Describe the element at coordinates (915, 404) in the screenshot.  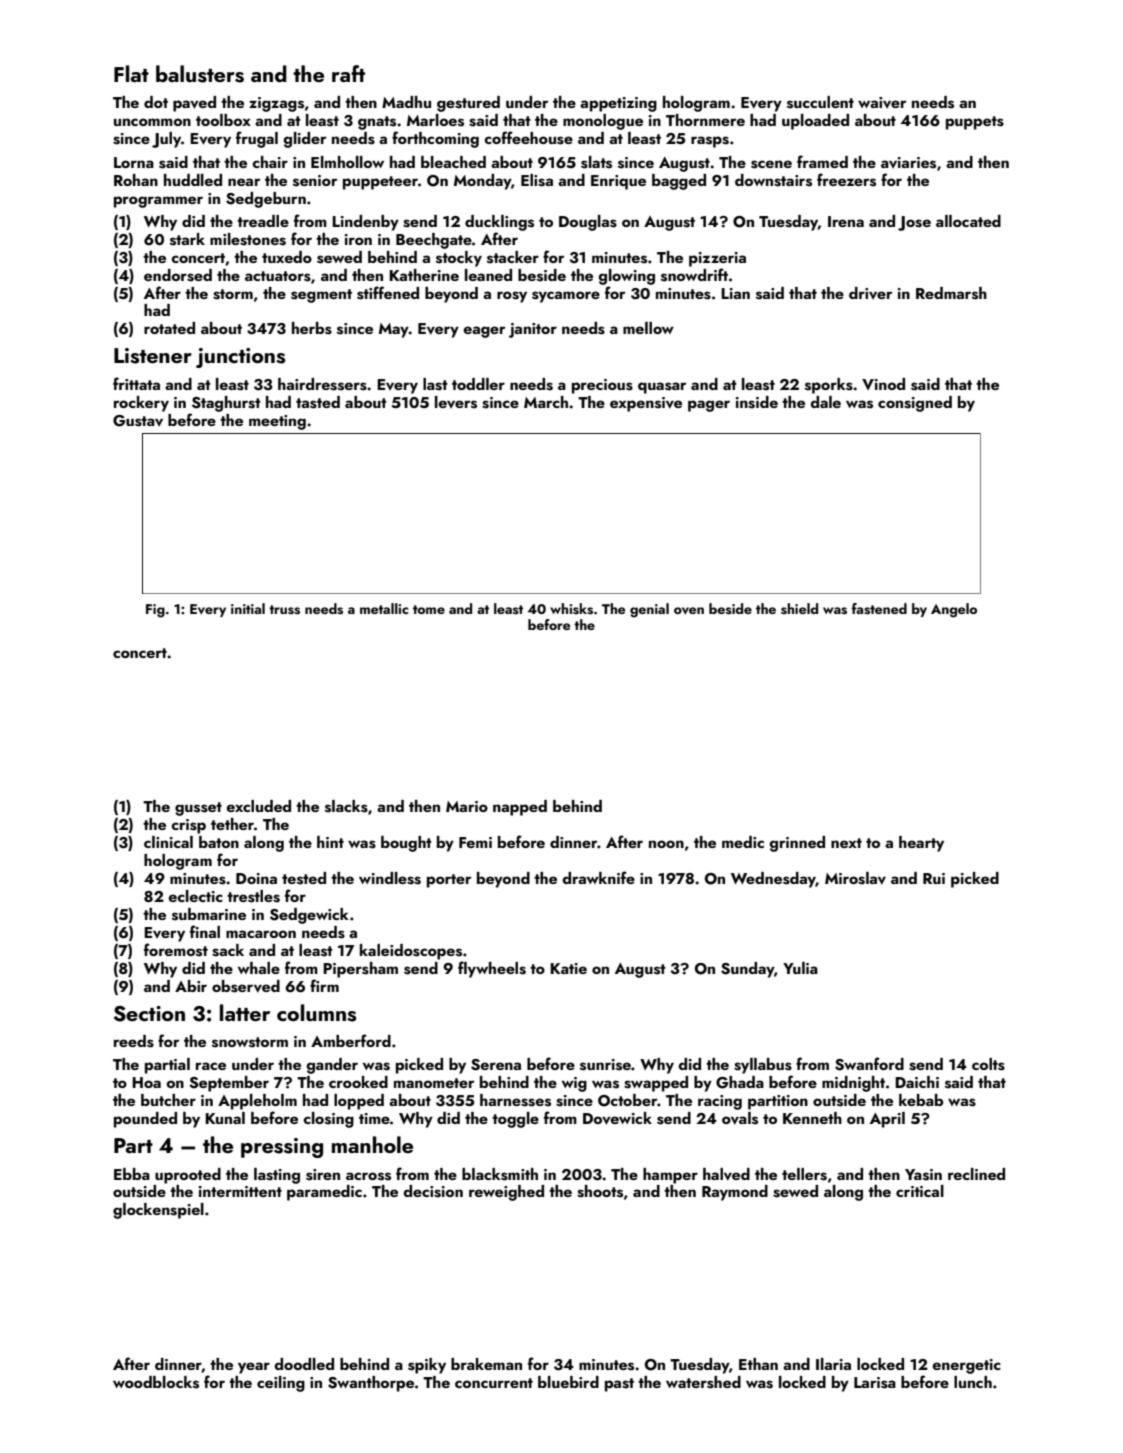
I see `consigned` at that location.
